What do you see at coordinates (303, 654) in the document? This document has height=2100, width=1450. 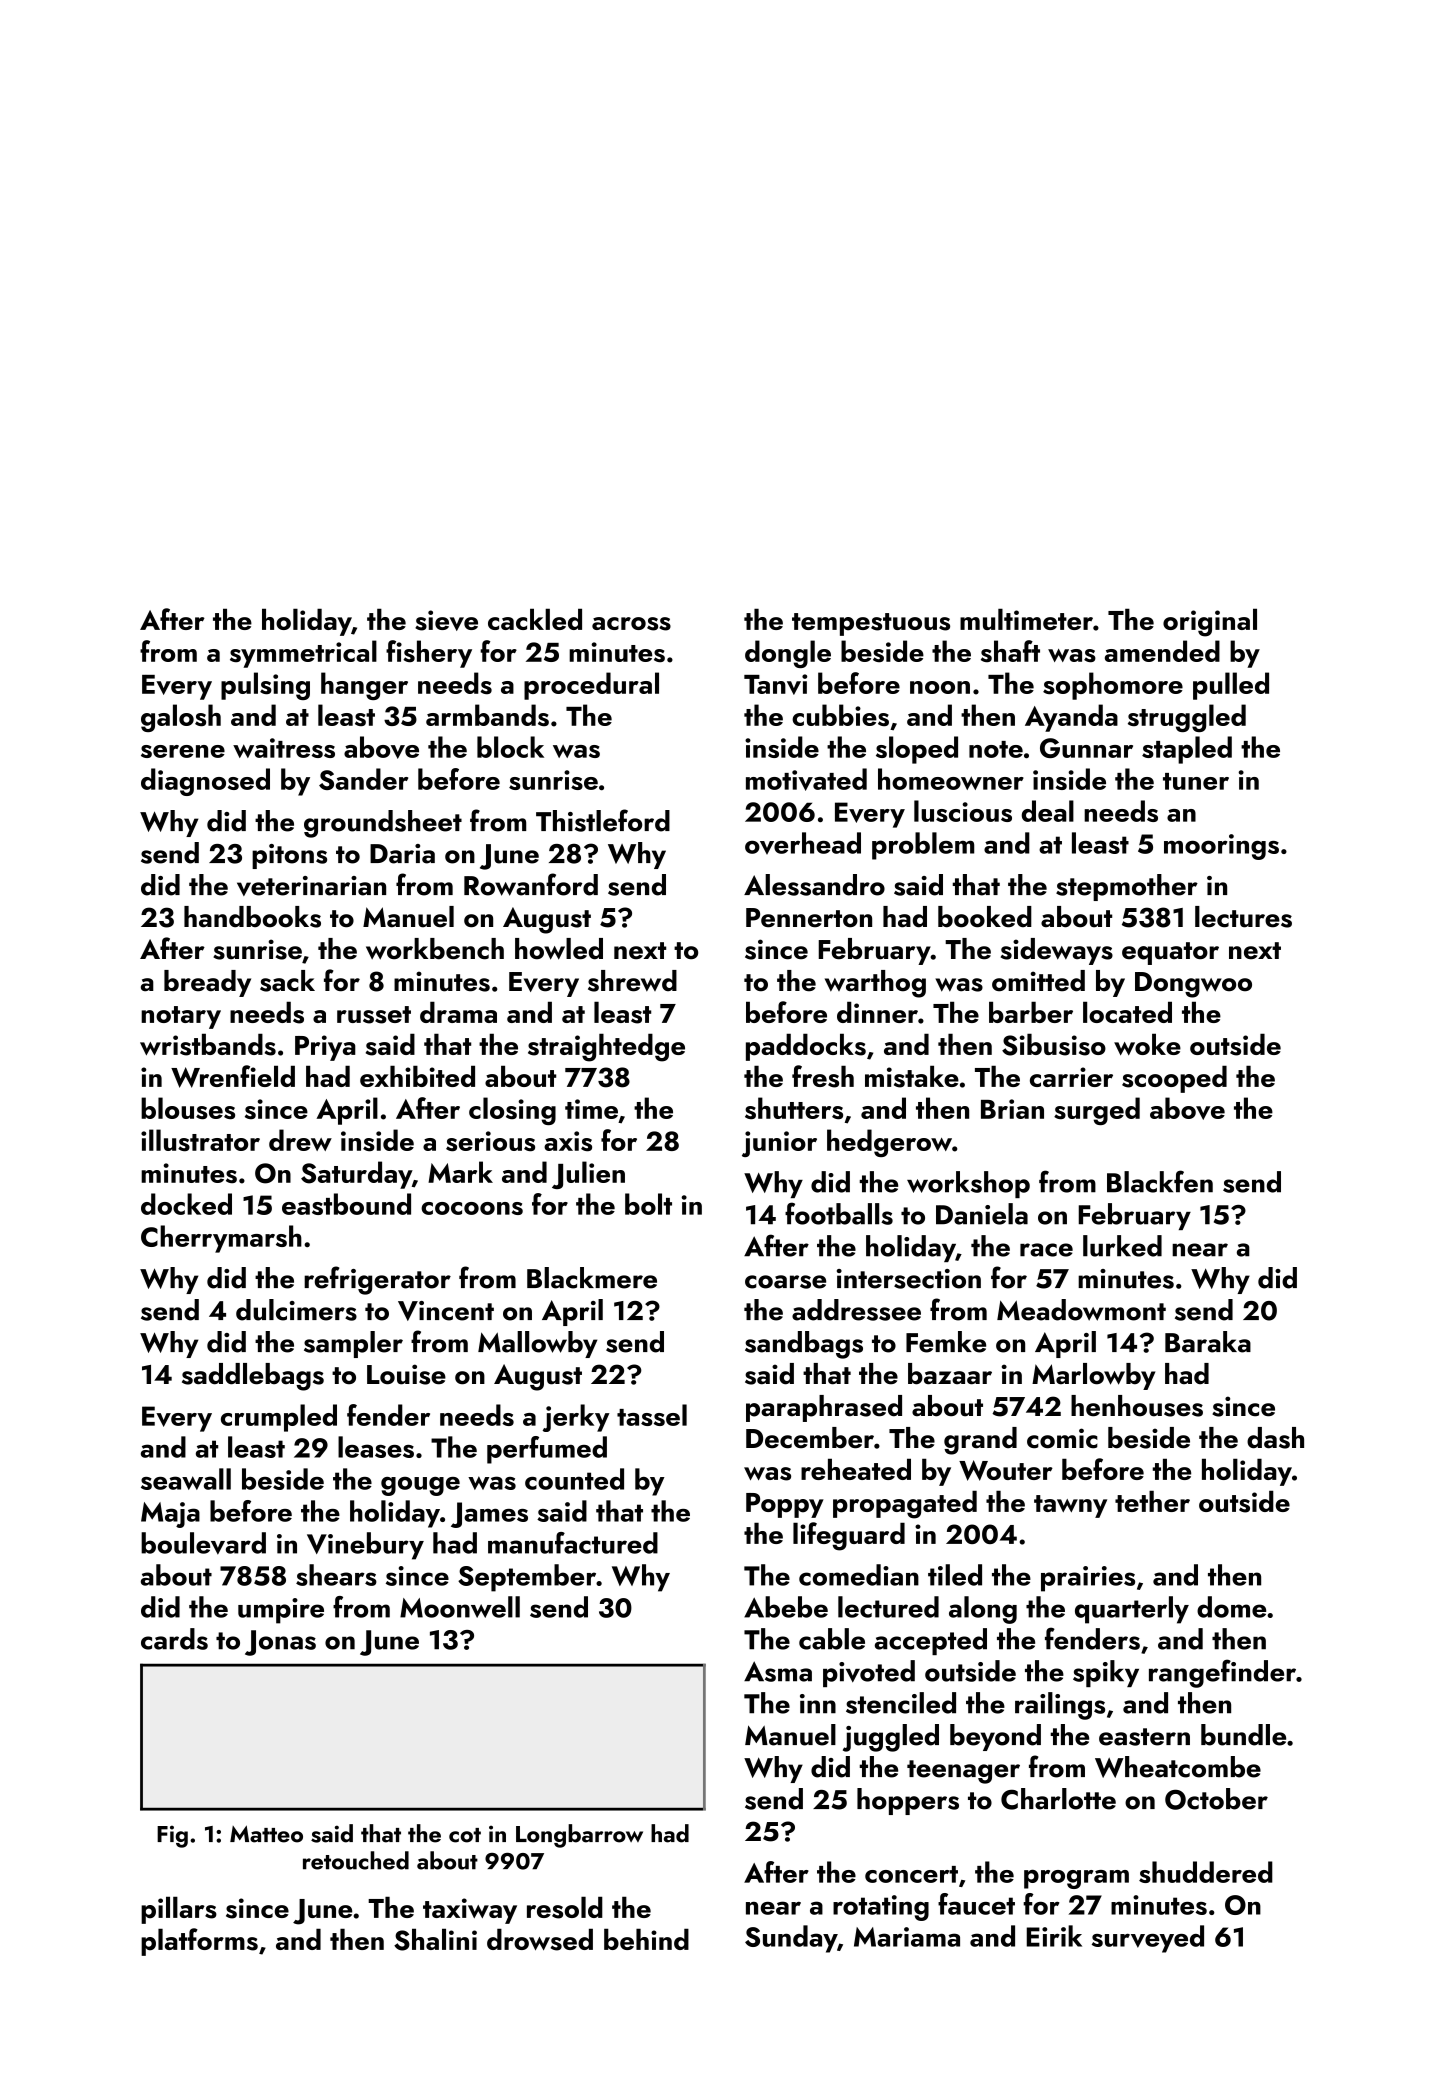 I see `symmetrical` at bounding box center [303, 654].
